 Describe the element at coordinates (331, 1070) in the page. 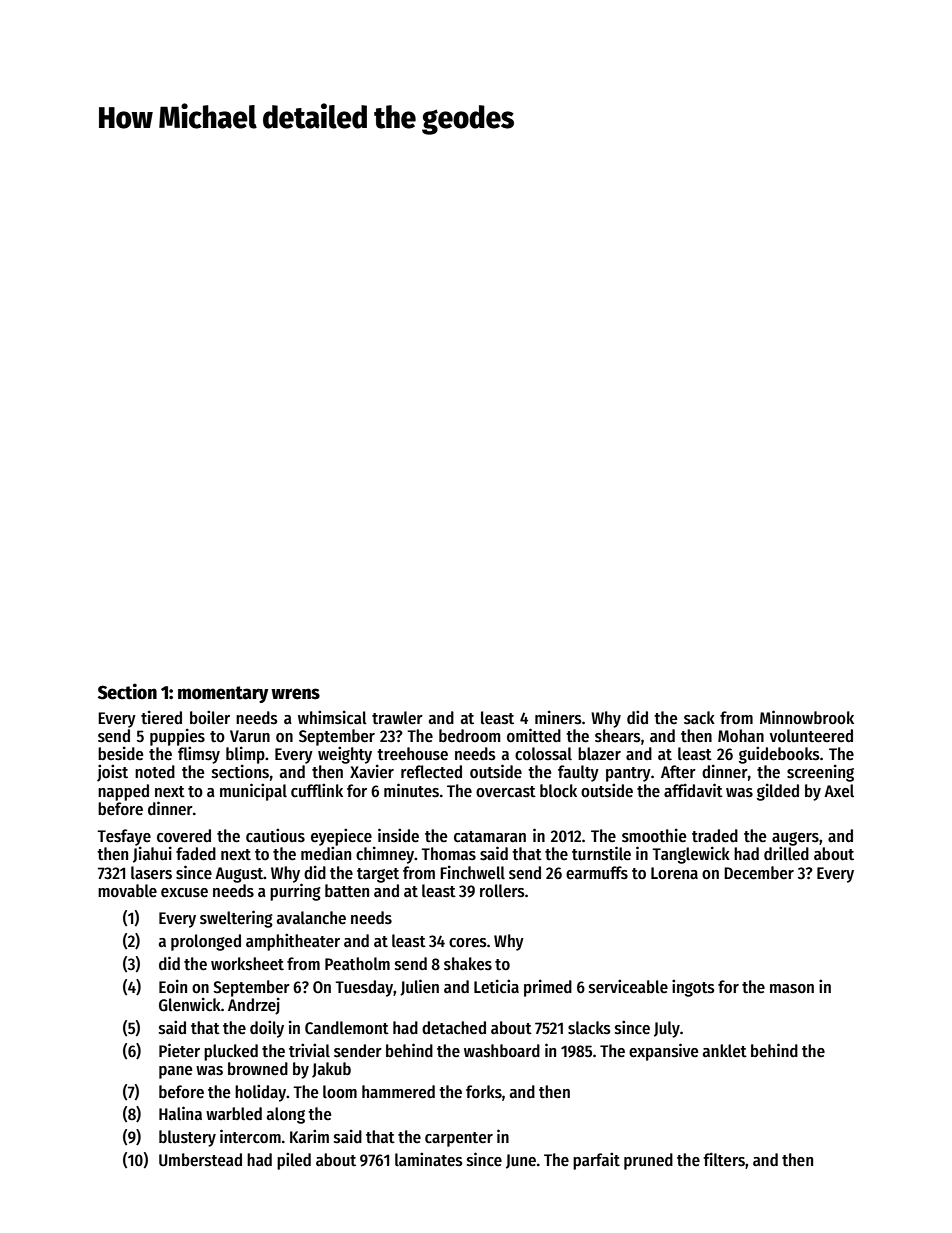

I see `Jakub` at that location.
